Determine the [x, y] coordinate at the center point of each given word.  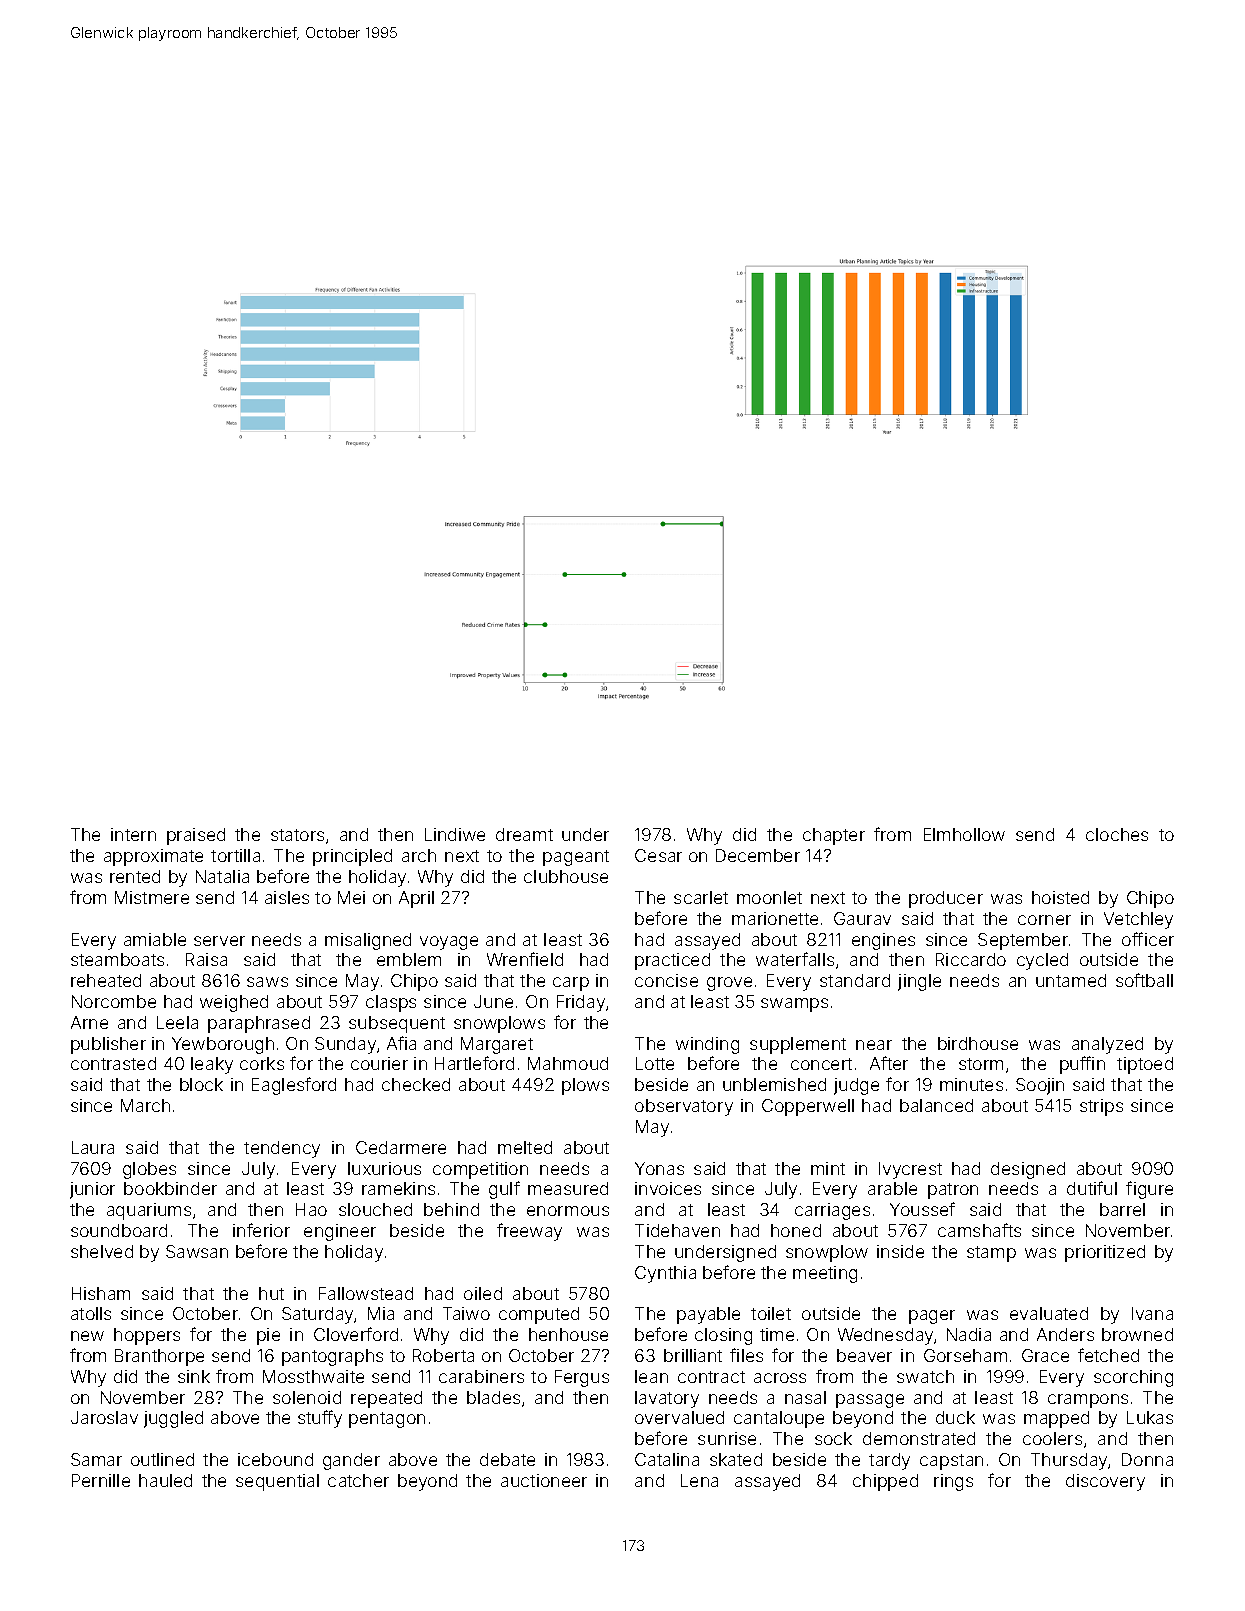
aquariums [149, 1211]
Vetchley [1138, 920]
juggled [173, 1419]
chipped [885, 1482]
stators [297, 835]
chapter [834, 836]
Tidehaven [677, 1230]
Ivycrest [910, 1170]
